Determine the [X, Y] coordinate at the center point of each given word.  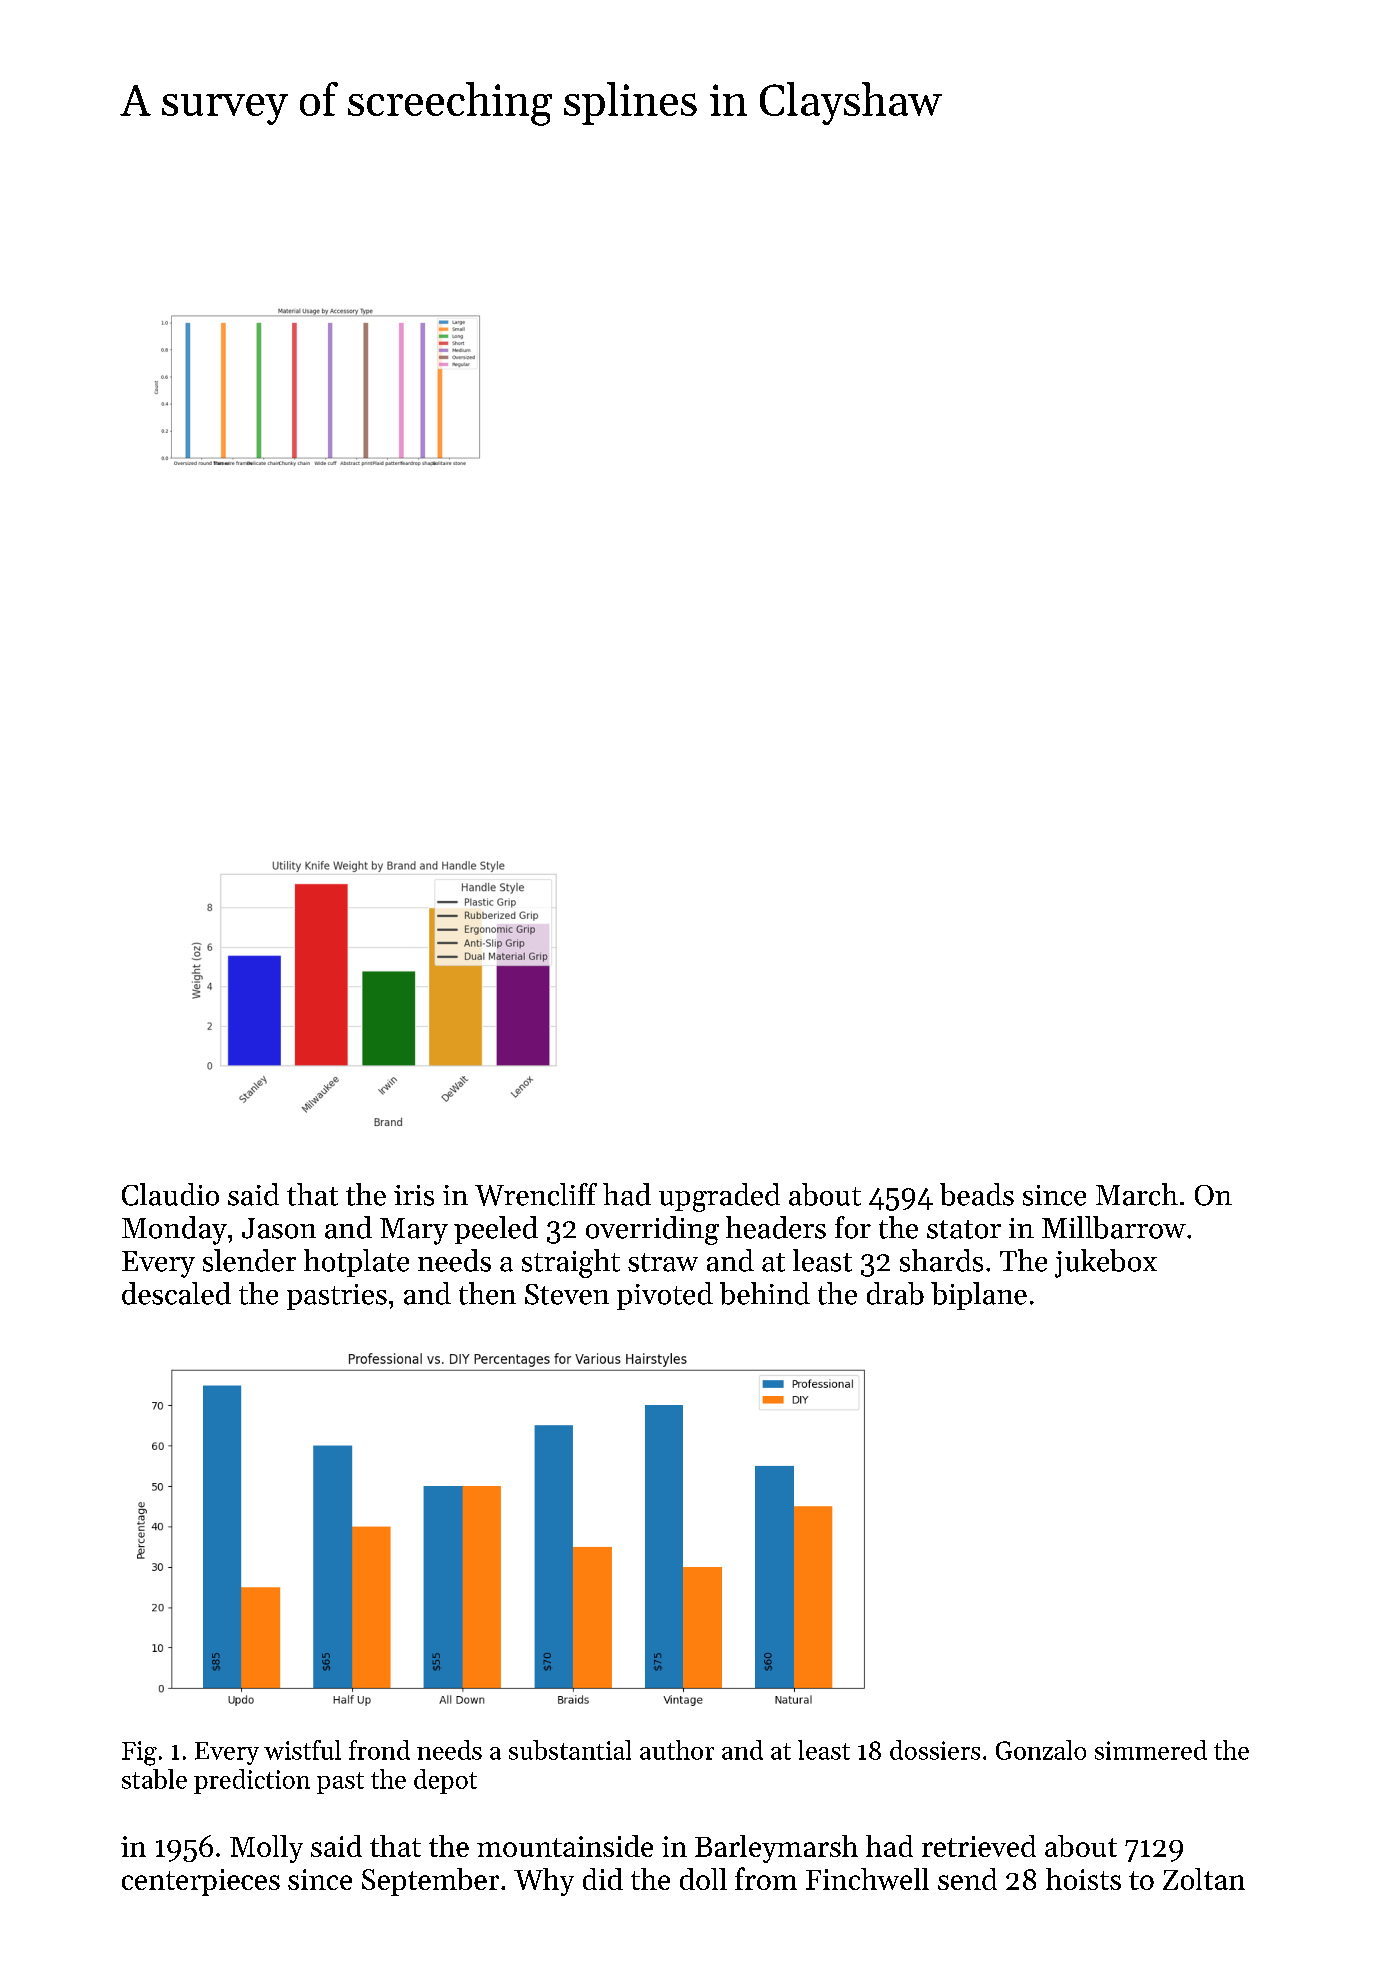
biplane [979, 1296]
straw [663, 1262]
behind [765, 1293]
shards [941, 1260]
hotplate [356, 1263]
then [487, 1293]
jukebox [1106, 1263]
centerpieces [201, 1882]
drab [895, 1293]
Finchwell [867, 1879]
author [677, 1750]
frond [379, 1750]
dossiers [935, 1750]
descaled [176, 1293]
